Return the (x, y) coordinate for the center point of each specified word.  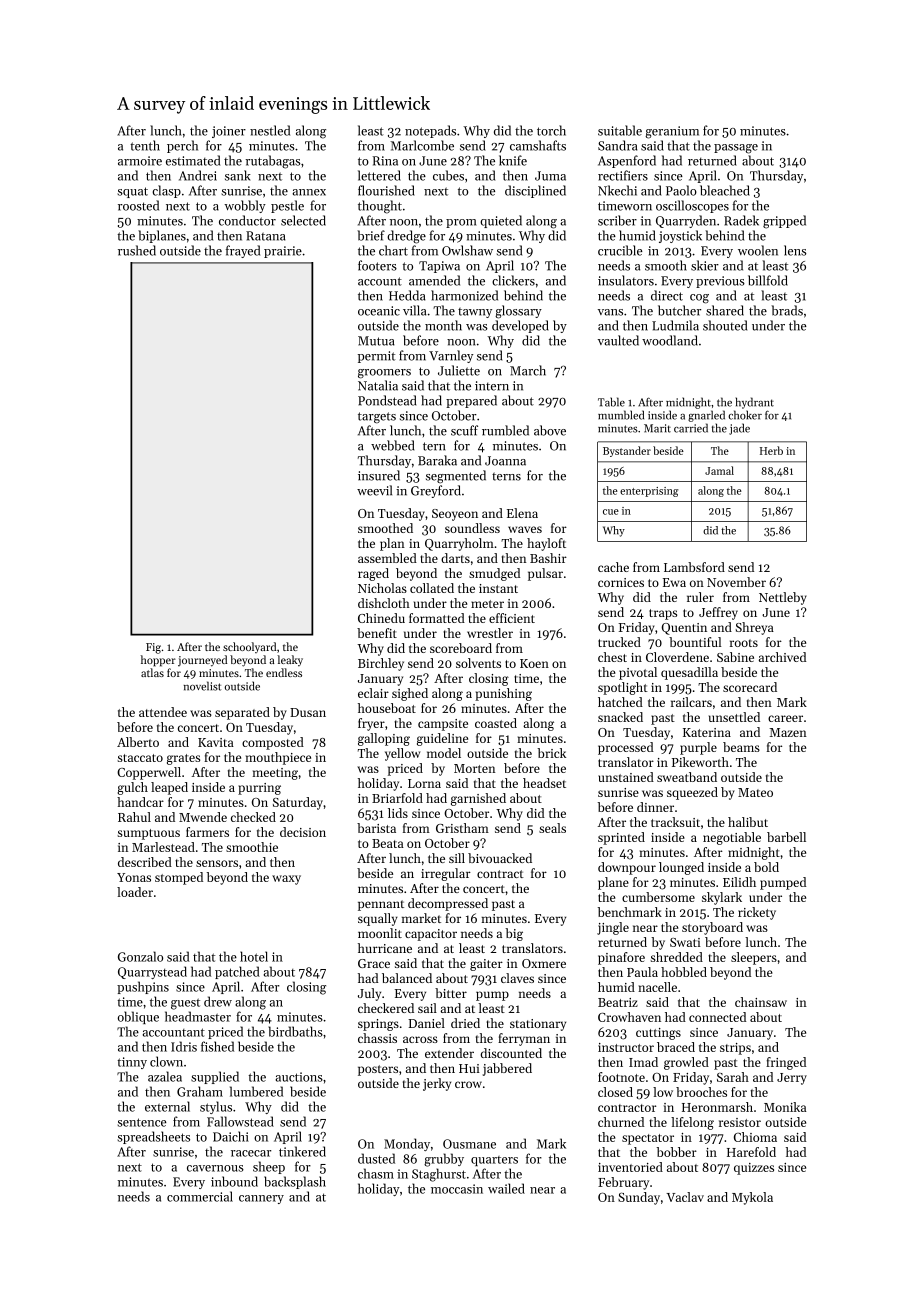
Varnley (451, 356)
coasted (496, 723)
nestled (270, 130)
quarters (494, 1161)
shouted (725, 325)
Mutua (376, 341)
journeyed (202, 661)
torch (551, 130)
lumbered (256, 1091)
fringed (786, 1063)
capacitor (431, 935)
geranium (672, 132)
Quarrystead (152, 972)
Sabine (735, 657)
